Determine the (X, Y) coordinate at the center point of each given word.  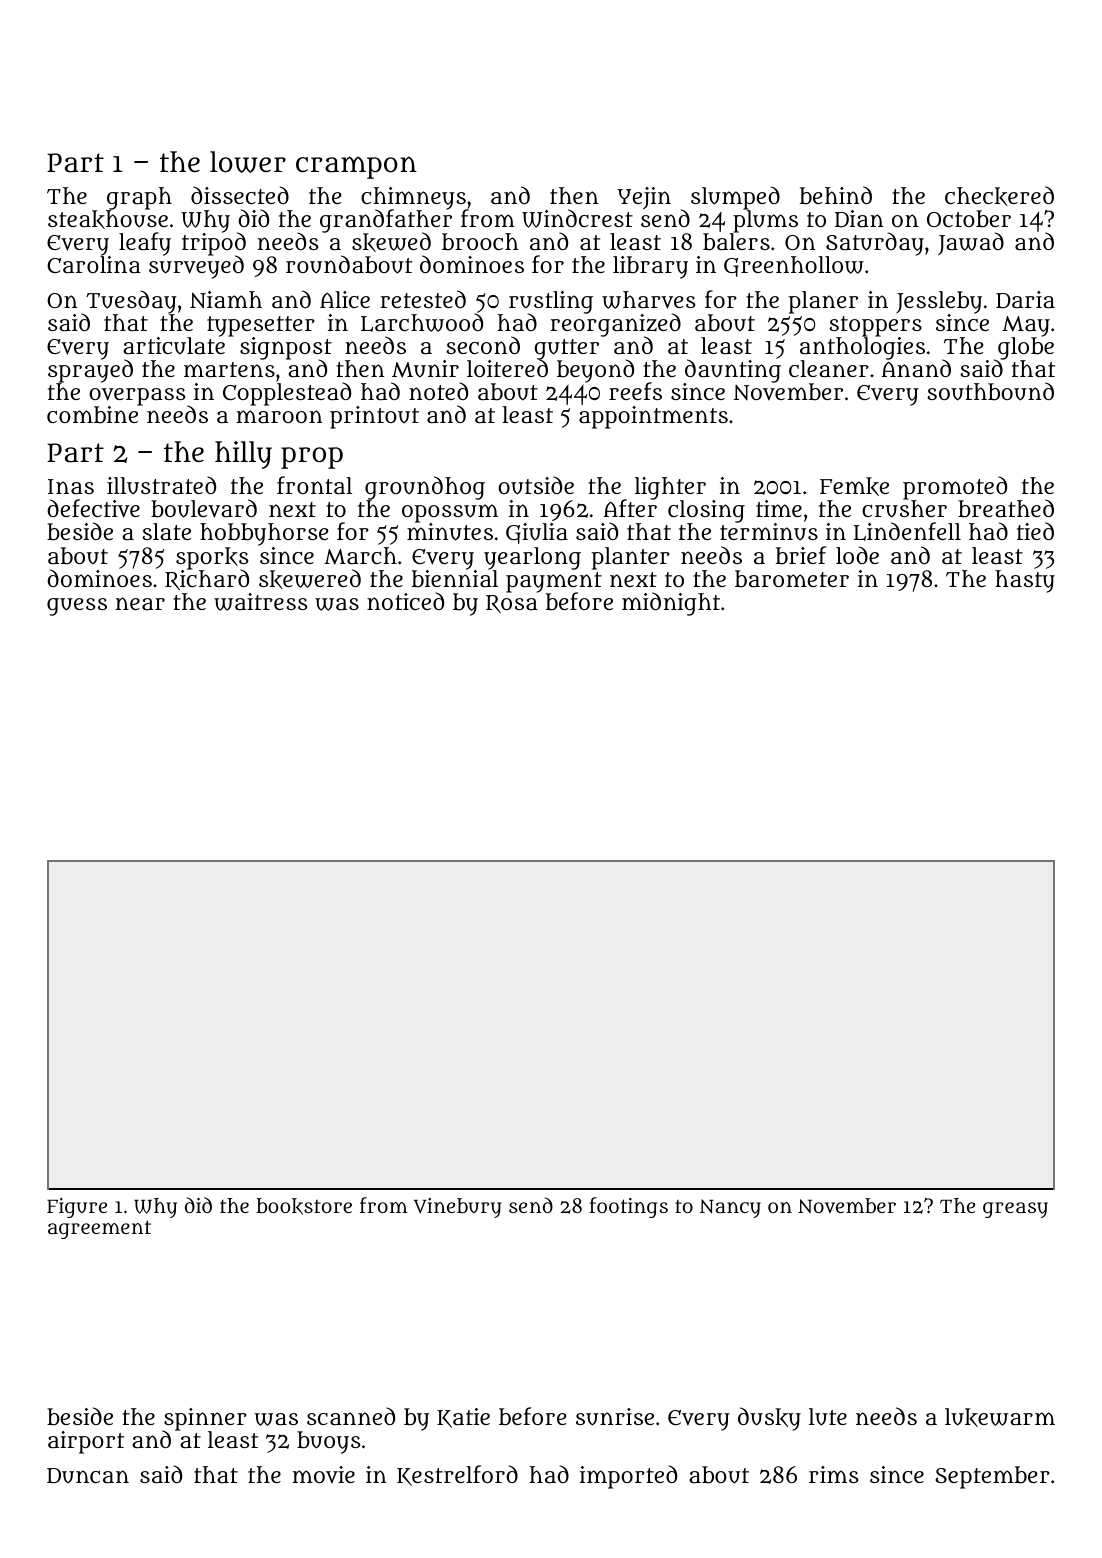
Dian (859, 218)
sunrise (615, 1417)
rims (833, 1474)
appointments (653, 417)
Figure (77, 1208)
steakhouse (108, 219)
